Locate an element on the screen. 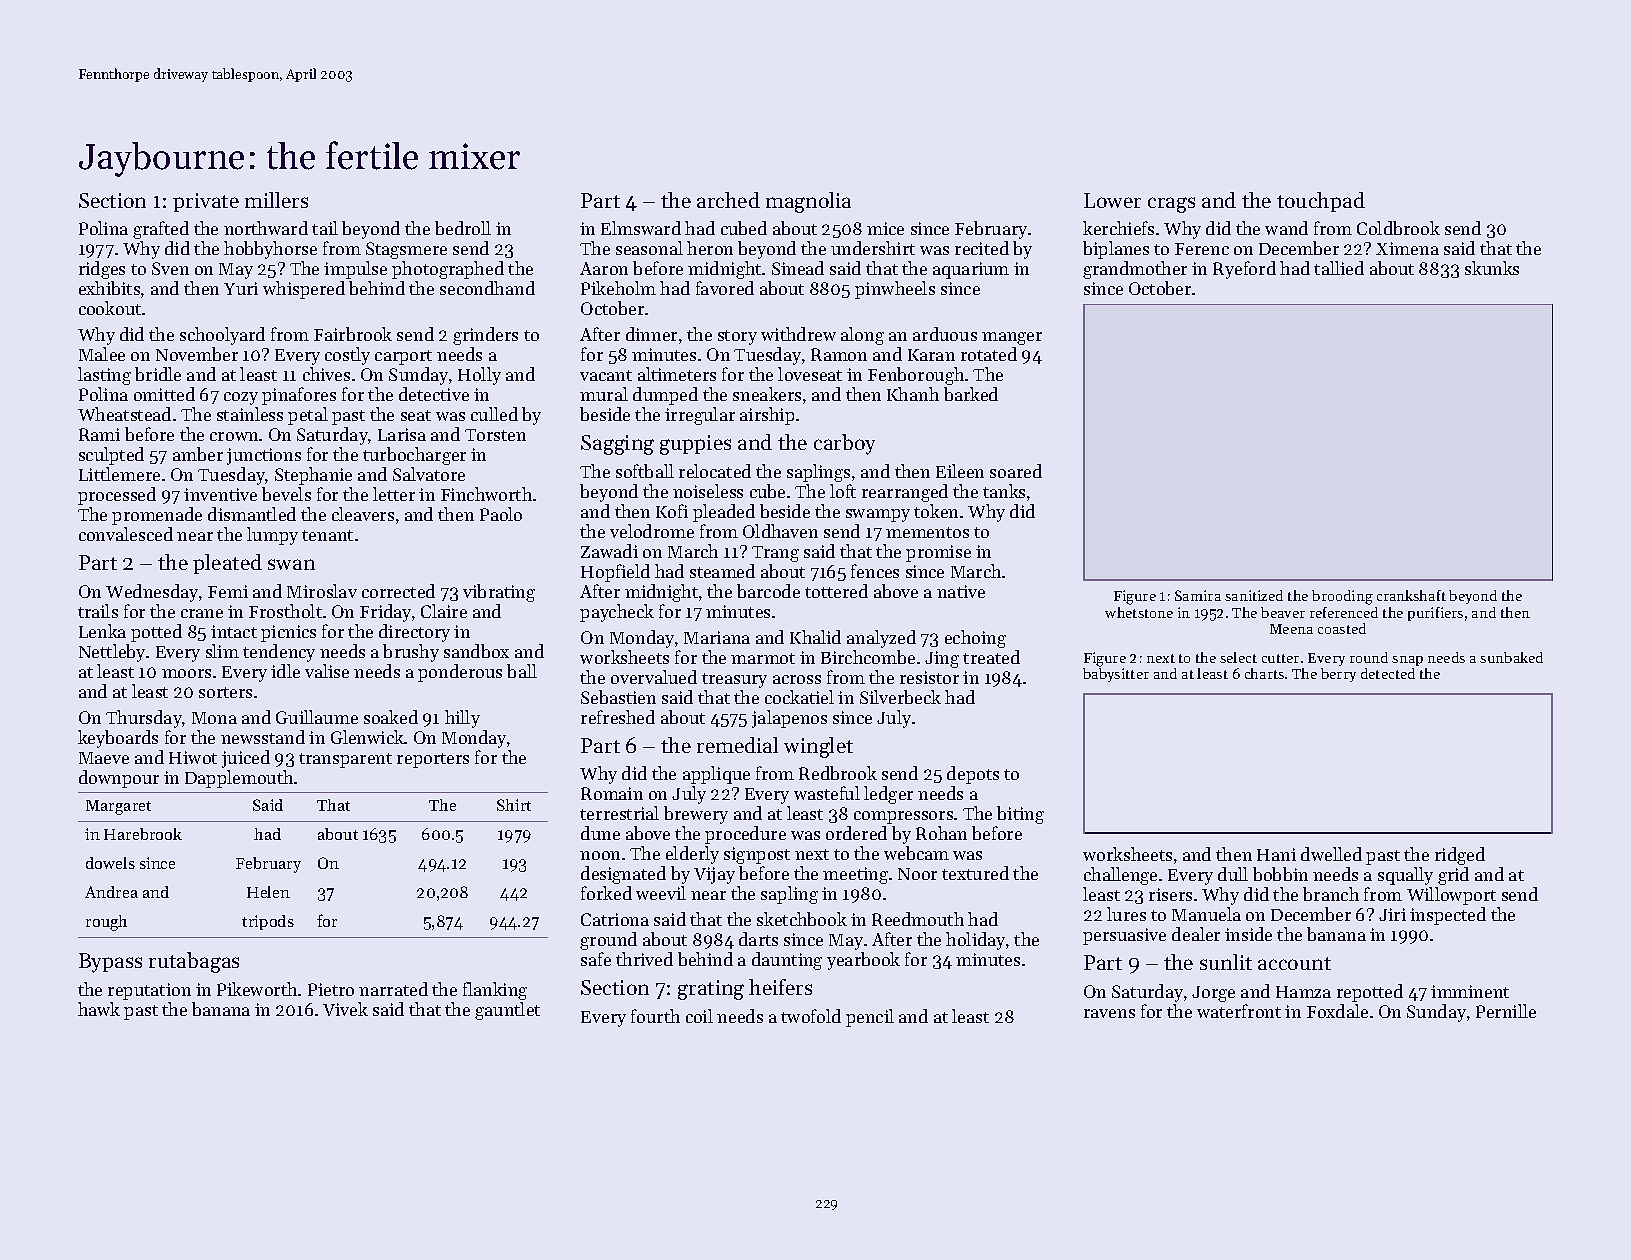 This screenshot has height=1260, width=1631. Vijay is located at coordinates (714, 875).
